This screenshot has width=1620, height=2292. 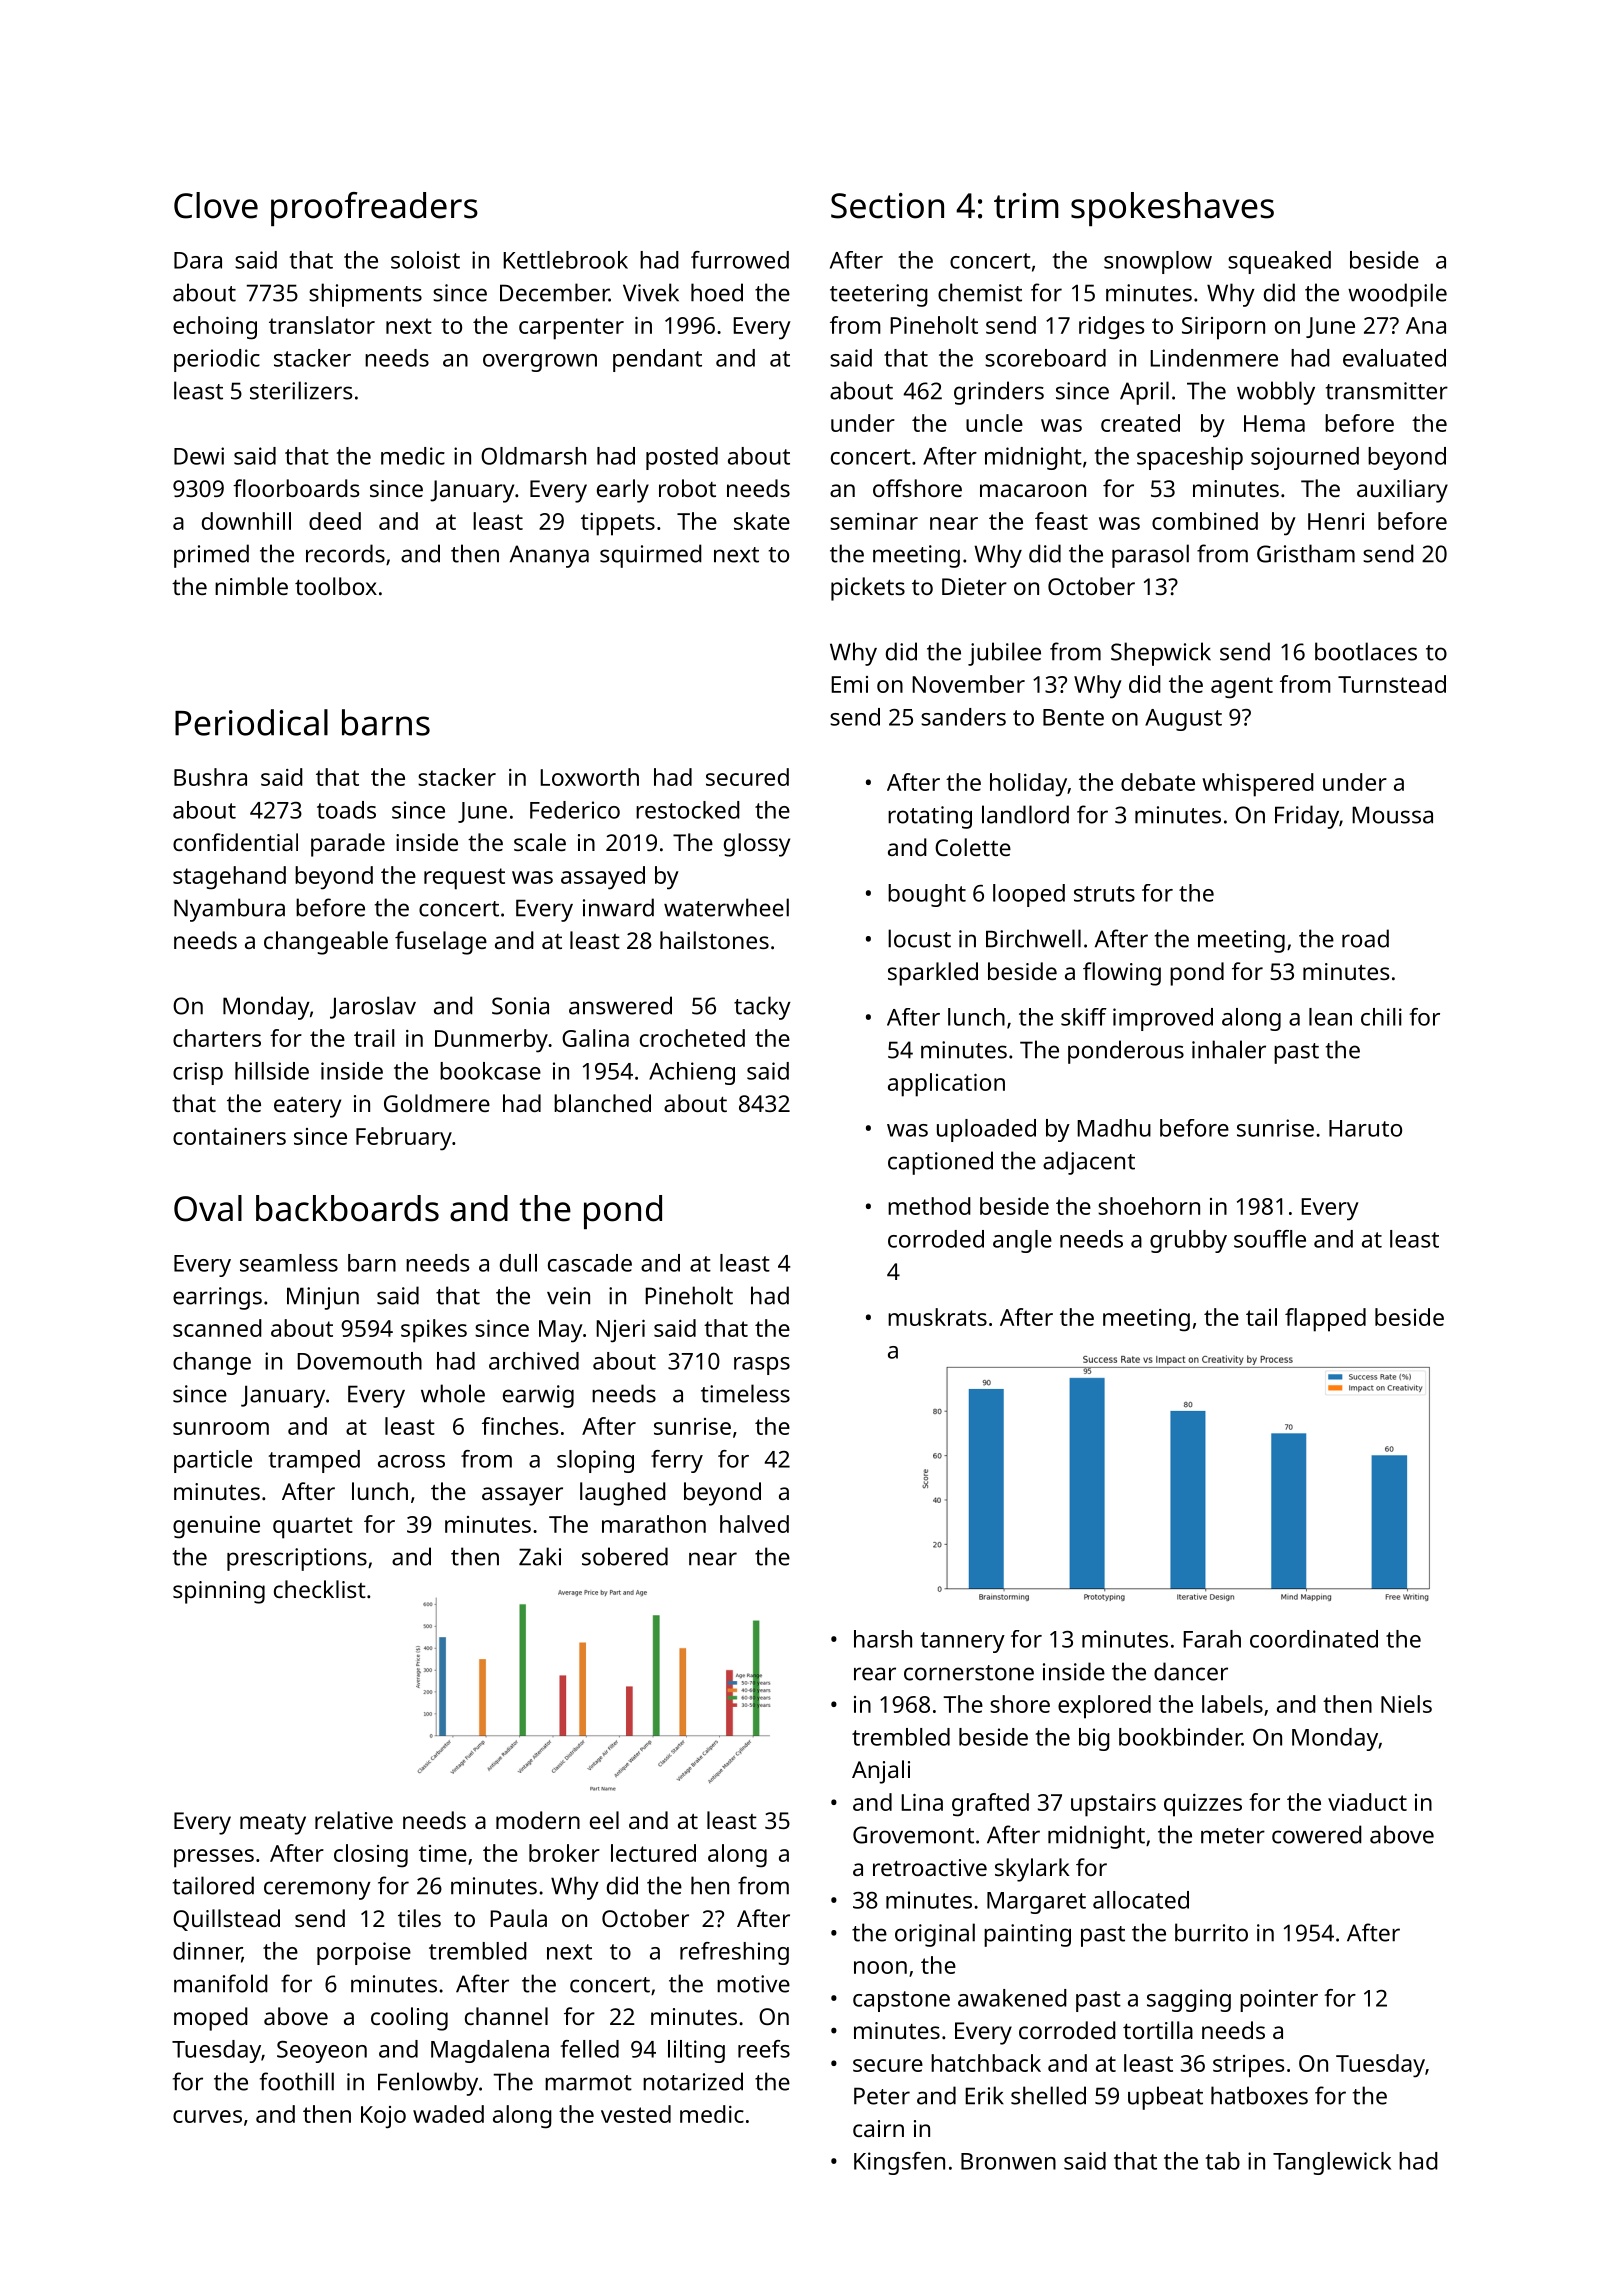 What do you see at coordinates (651, 292) in the screenshot?
I see `Vivek` at bounding box center [651, 292].
